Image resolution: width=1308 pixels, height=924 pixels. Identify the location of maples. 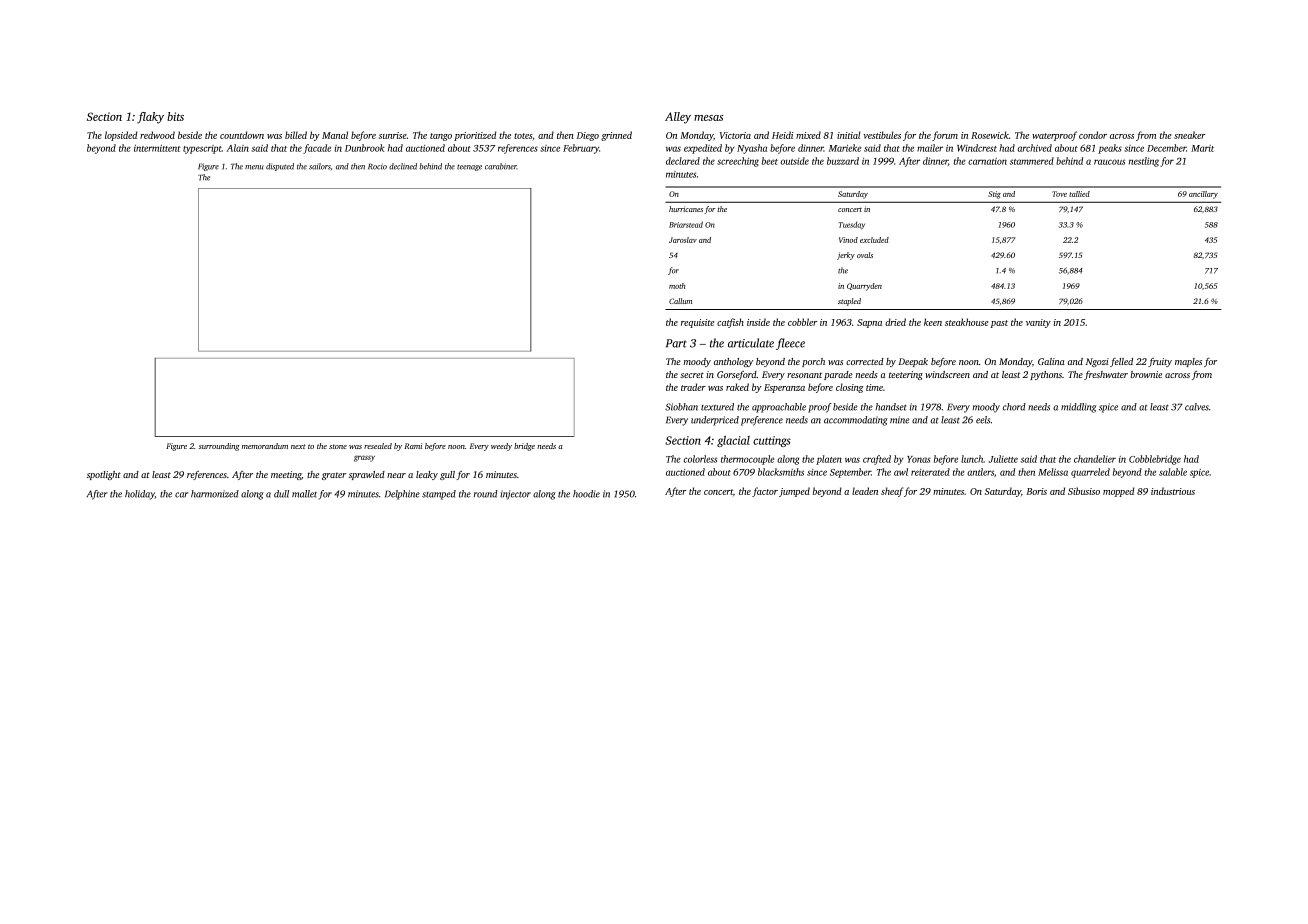
(1188, 362).
